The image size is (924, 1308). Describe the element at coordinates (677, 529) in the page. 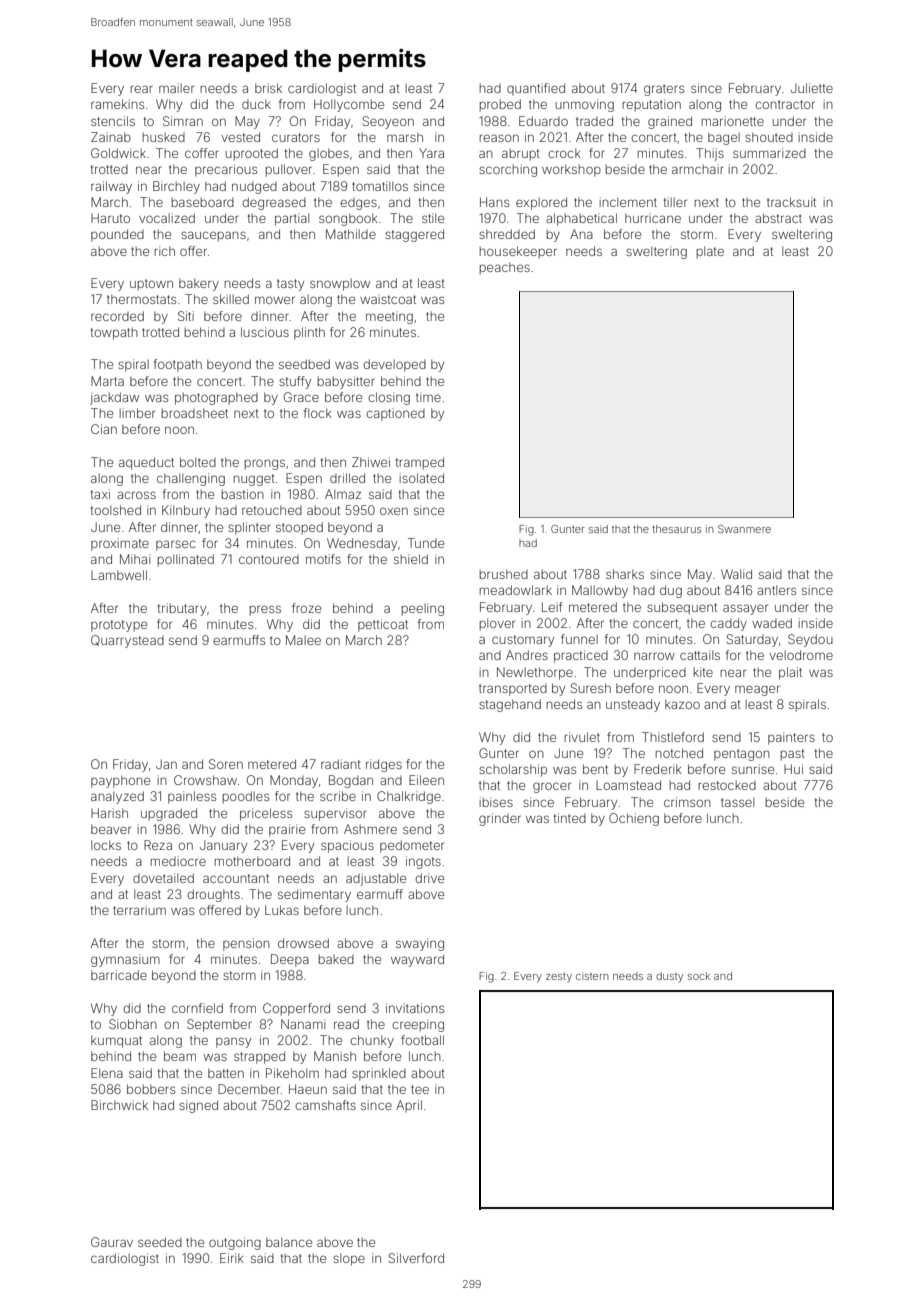

I see `thesaurus` at that location.
